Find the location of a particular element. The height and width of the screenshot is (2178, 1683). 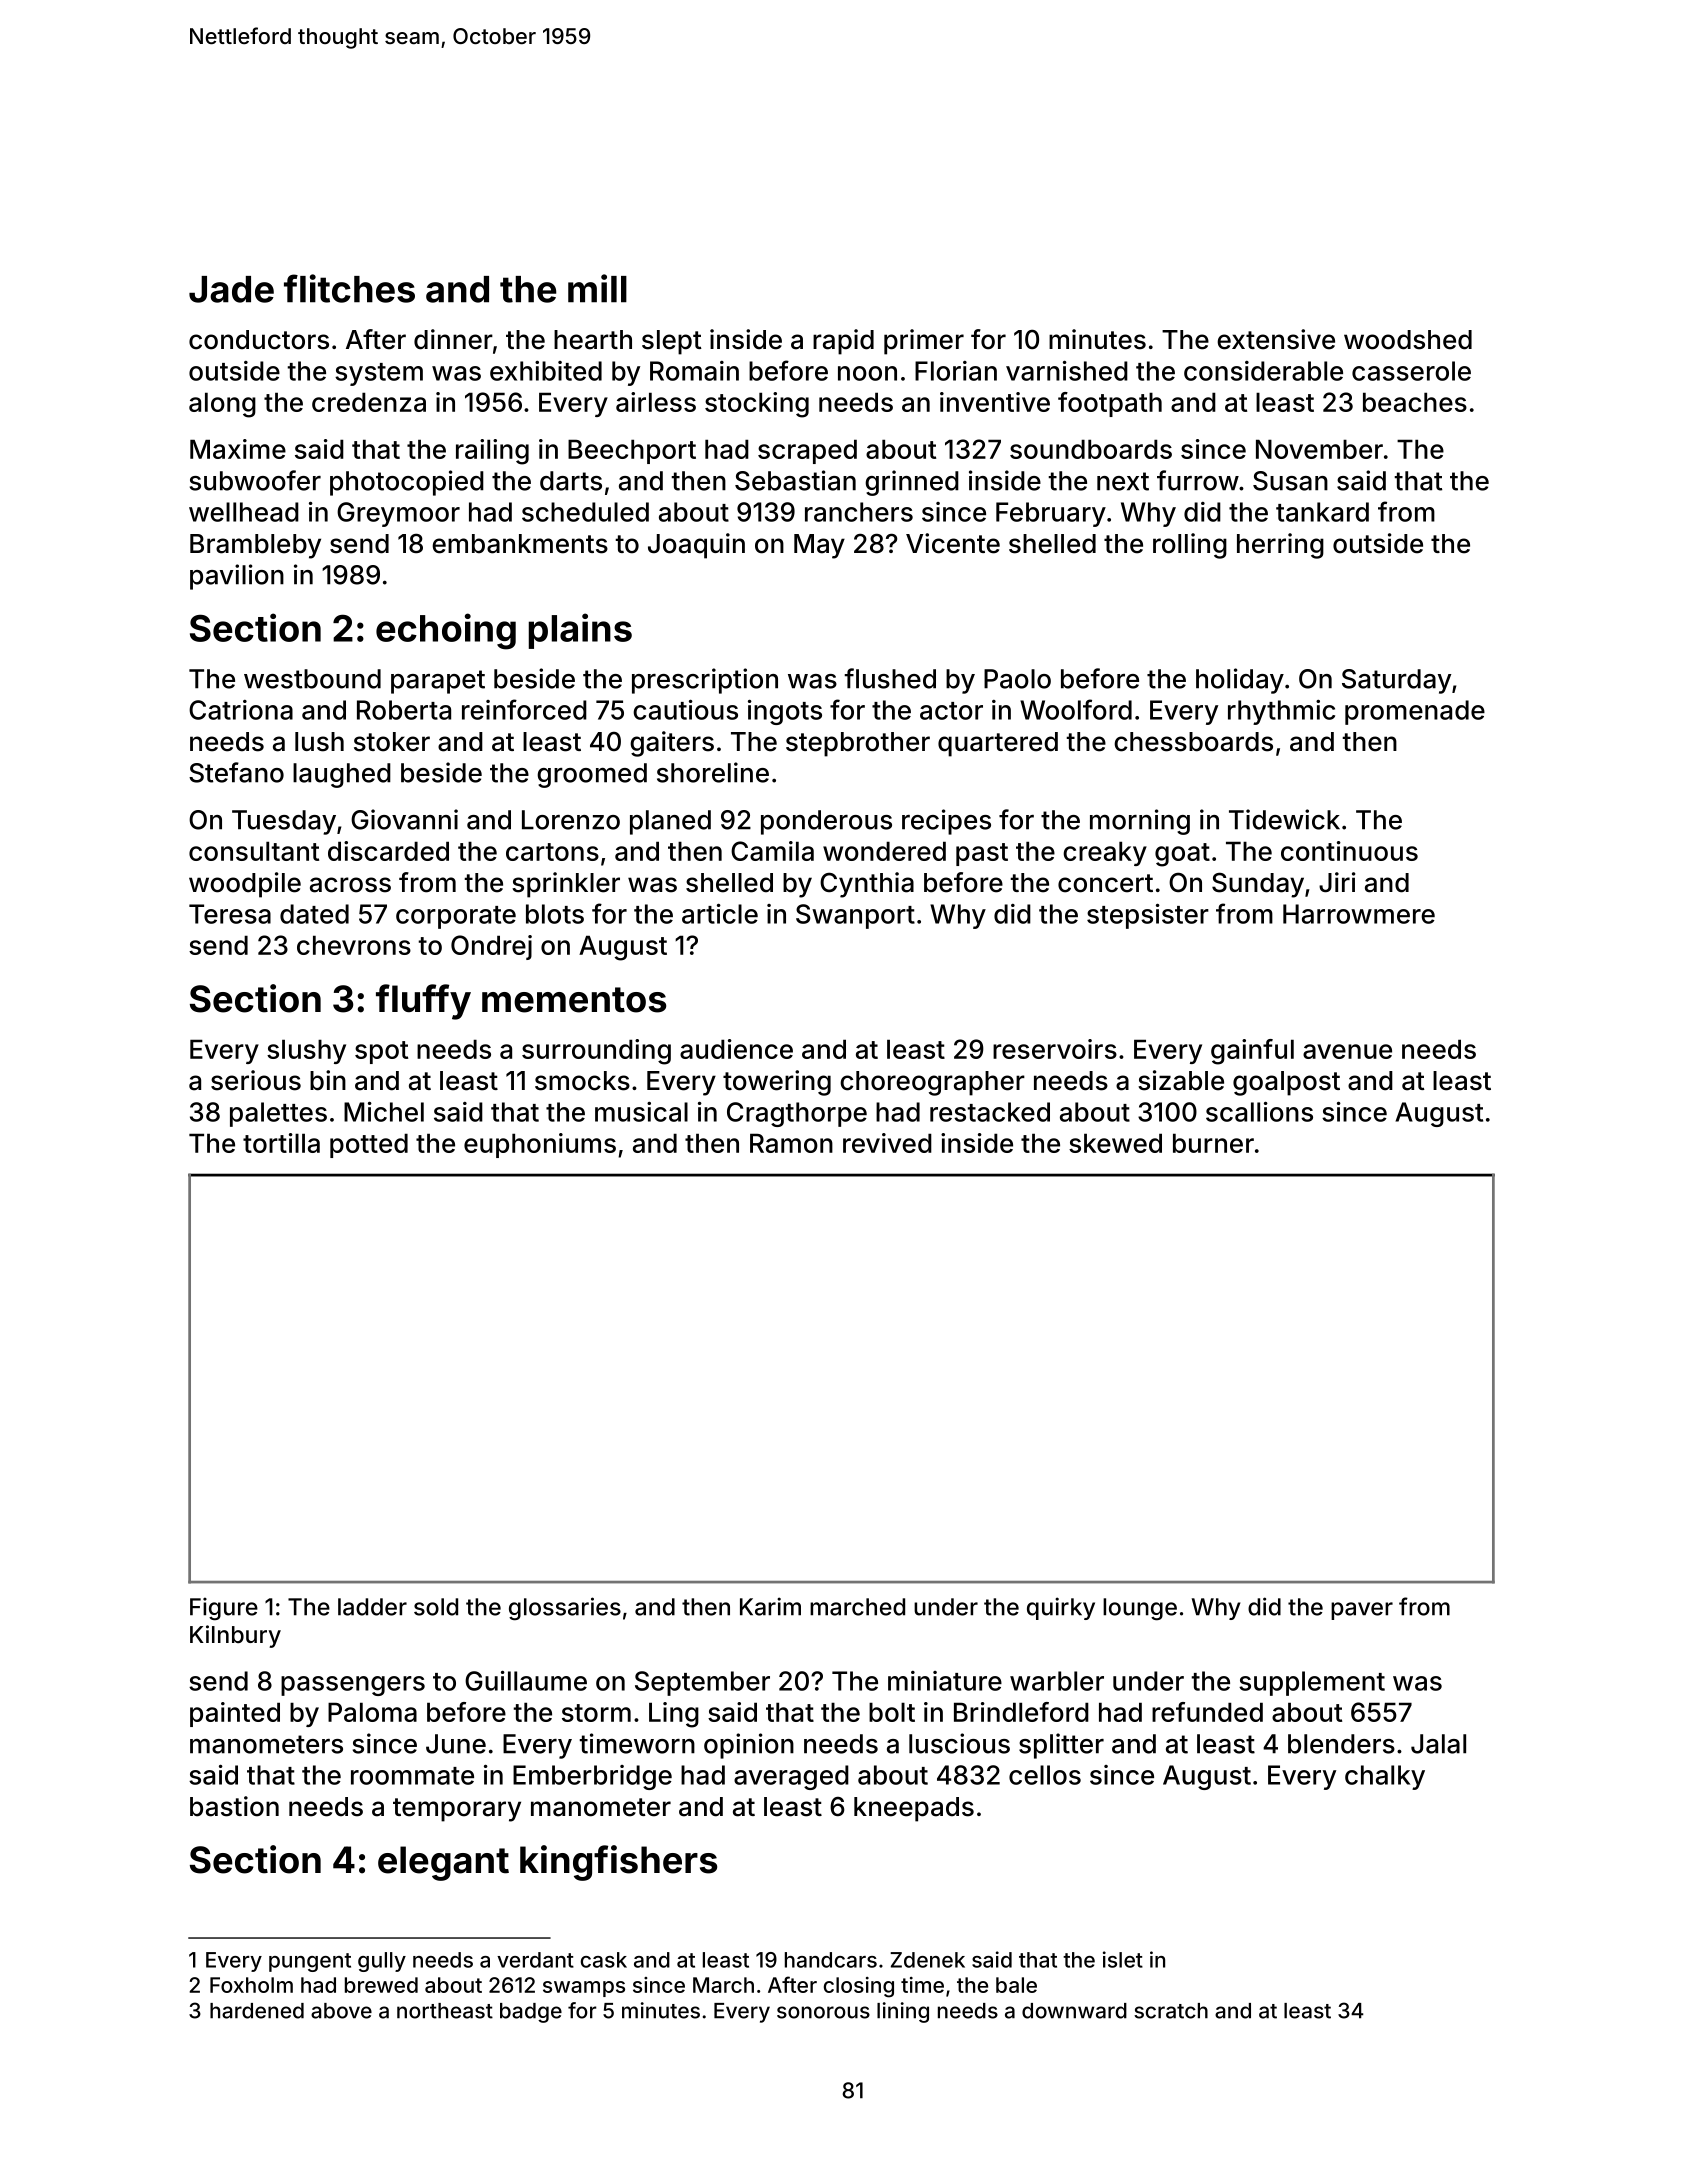

choreographer is located at coordinates (932, 1083).
